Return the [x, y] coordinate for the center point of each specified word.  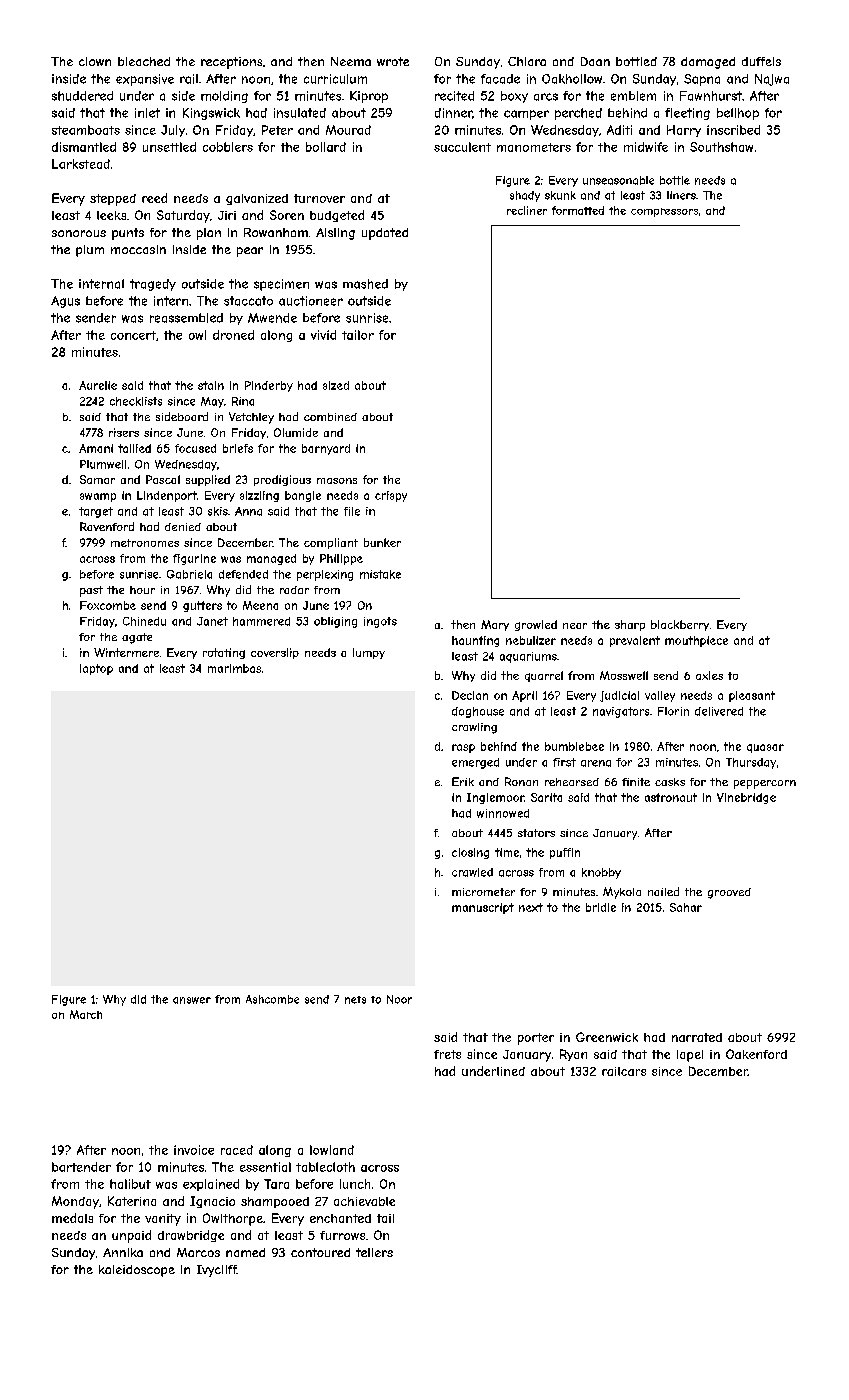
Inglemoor [495, 798]
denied [183, 527]
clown [95, 61]
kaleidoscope [137, 1271]
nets [355, 1000]
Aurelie [98, 385]
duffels [761, 61]
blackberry [680, 625]
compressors [664, 212]
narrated [697, 1037]
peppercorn [765, 784]
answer [192, 1000]
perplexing [325, 575]
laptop [96, 669]
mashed [365, 284]
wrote [393, 61]
